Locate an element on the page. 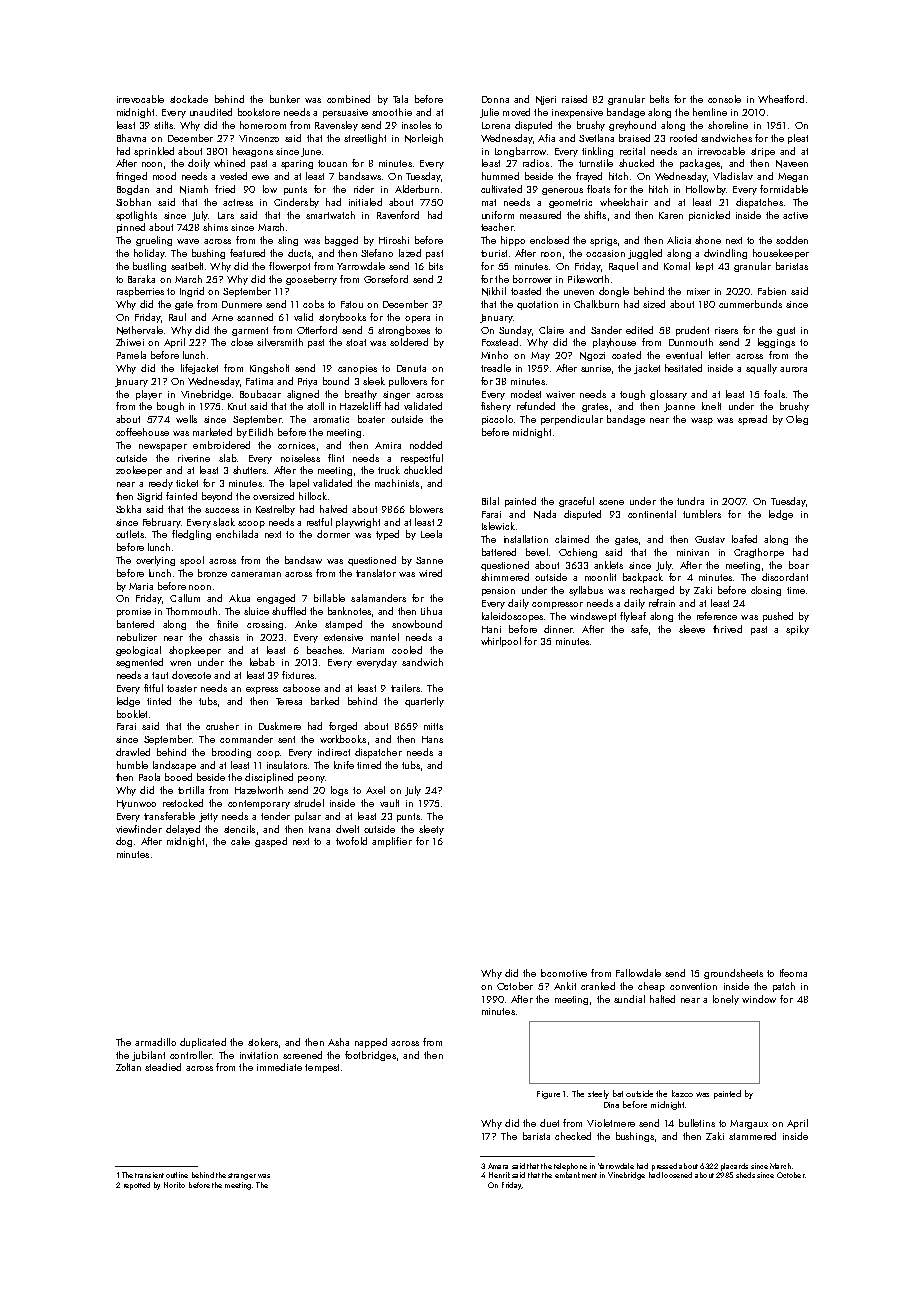 The image size is (924, 1308). repotted is located at coordinates (137, 1186).
